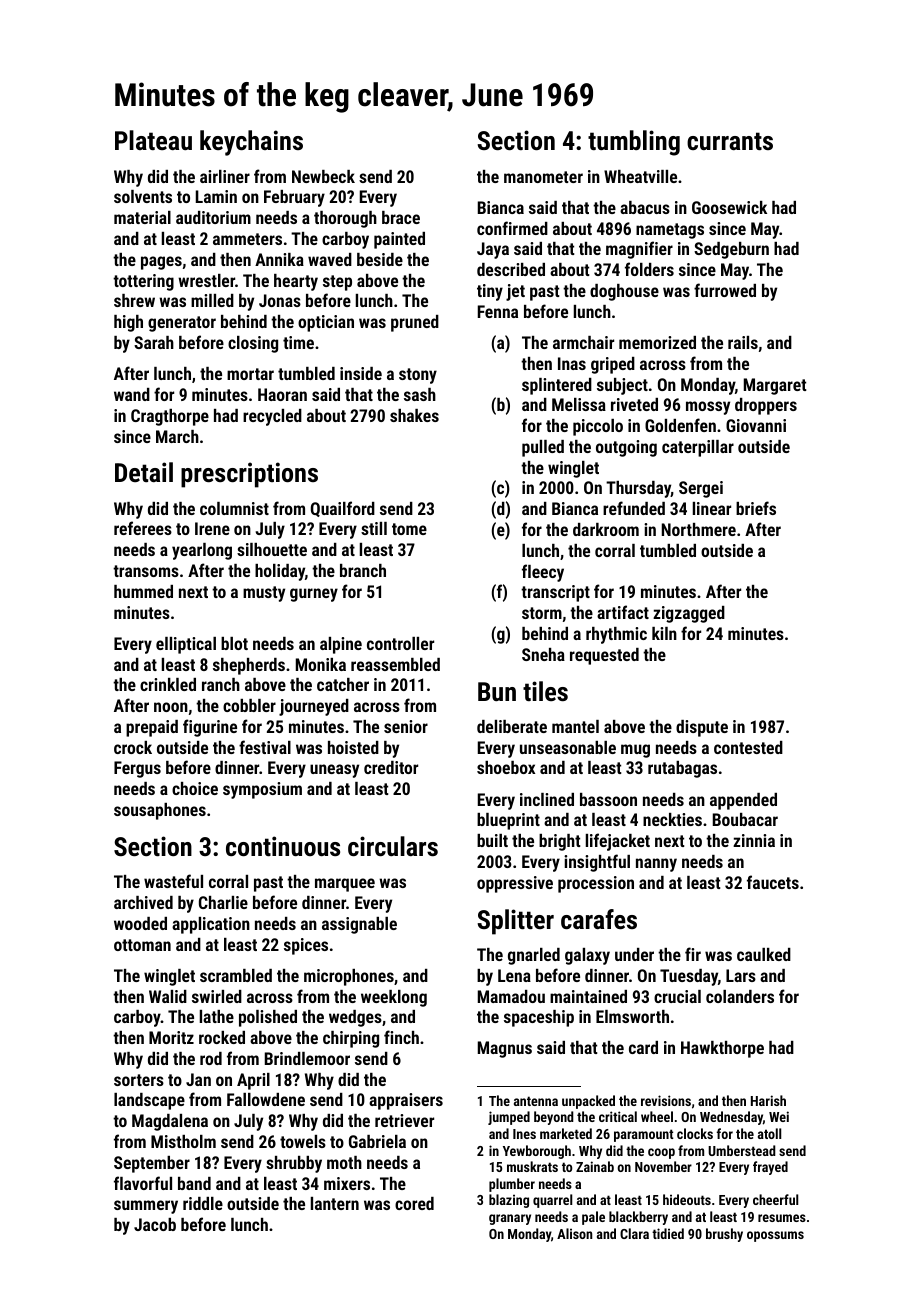  I want to click on hummed, so click(143, 591).
